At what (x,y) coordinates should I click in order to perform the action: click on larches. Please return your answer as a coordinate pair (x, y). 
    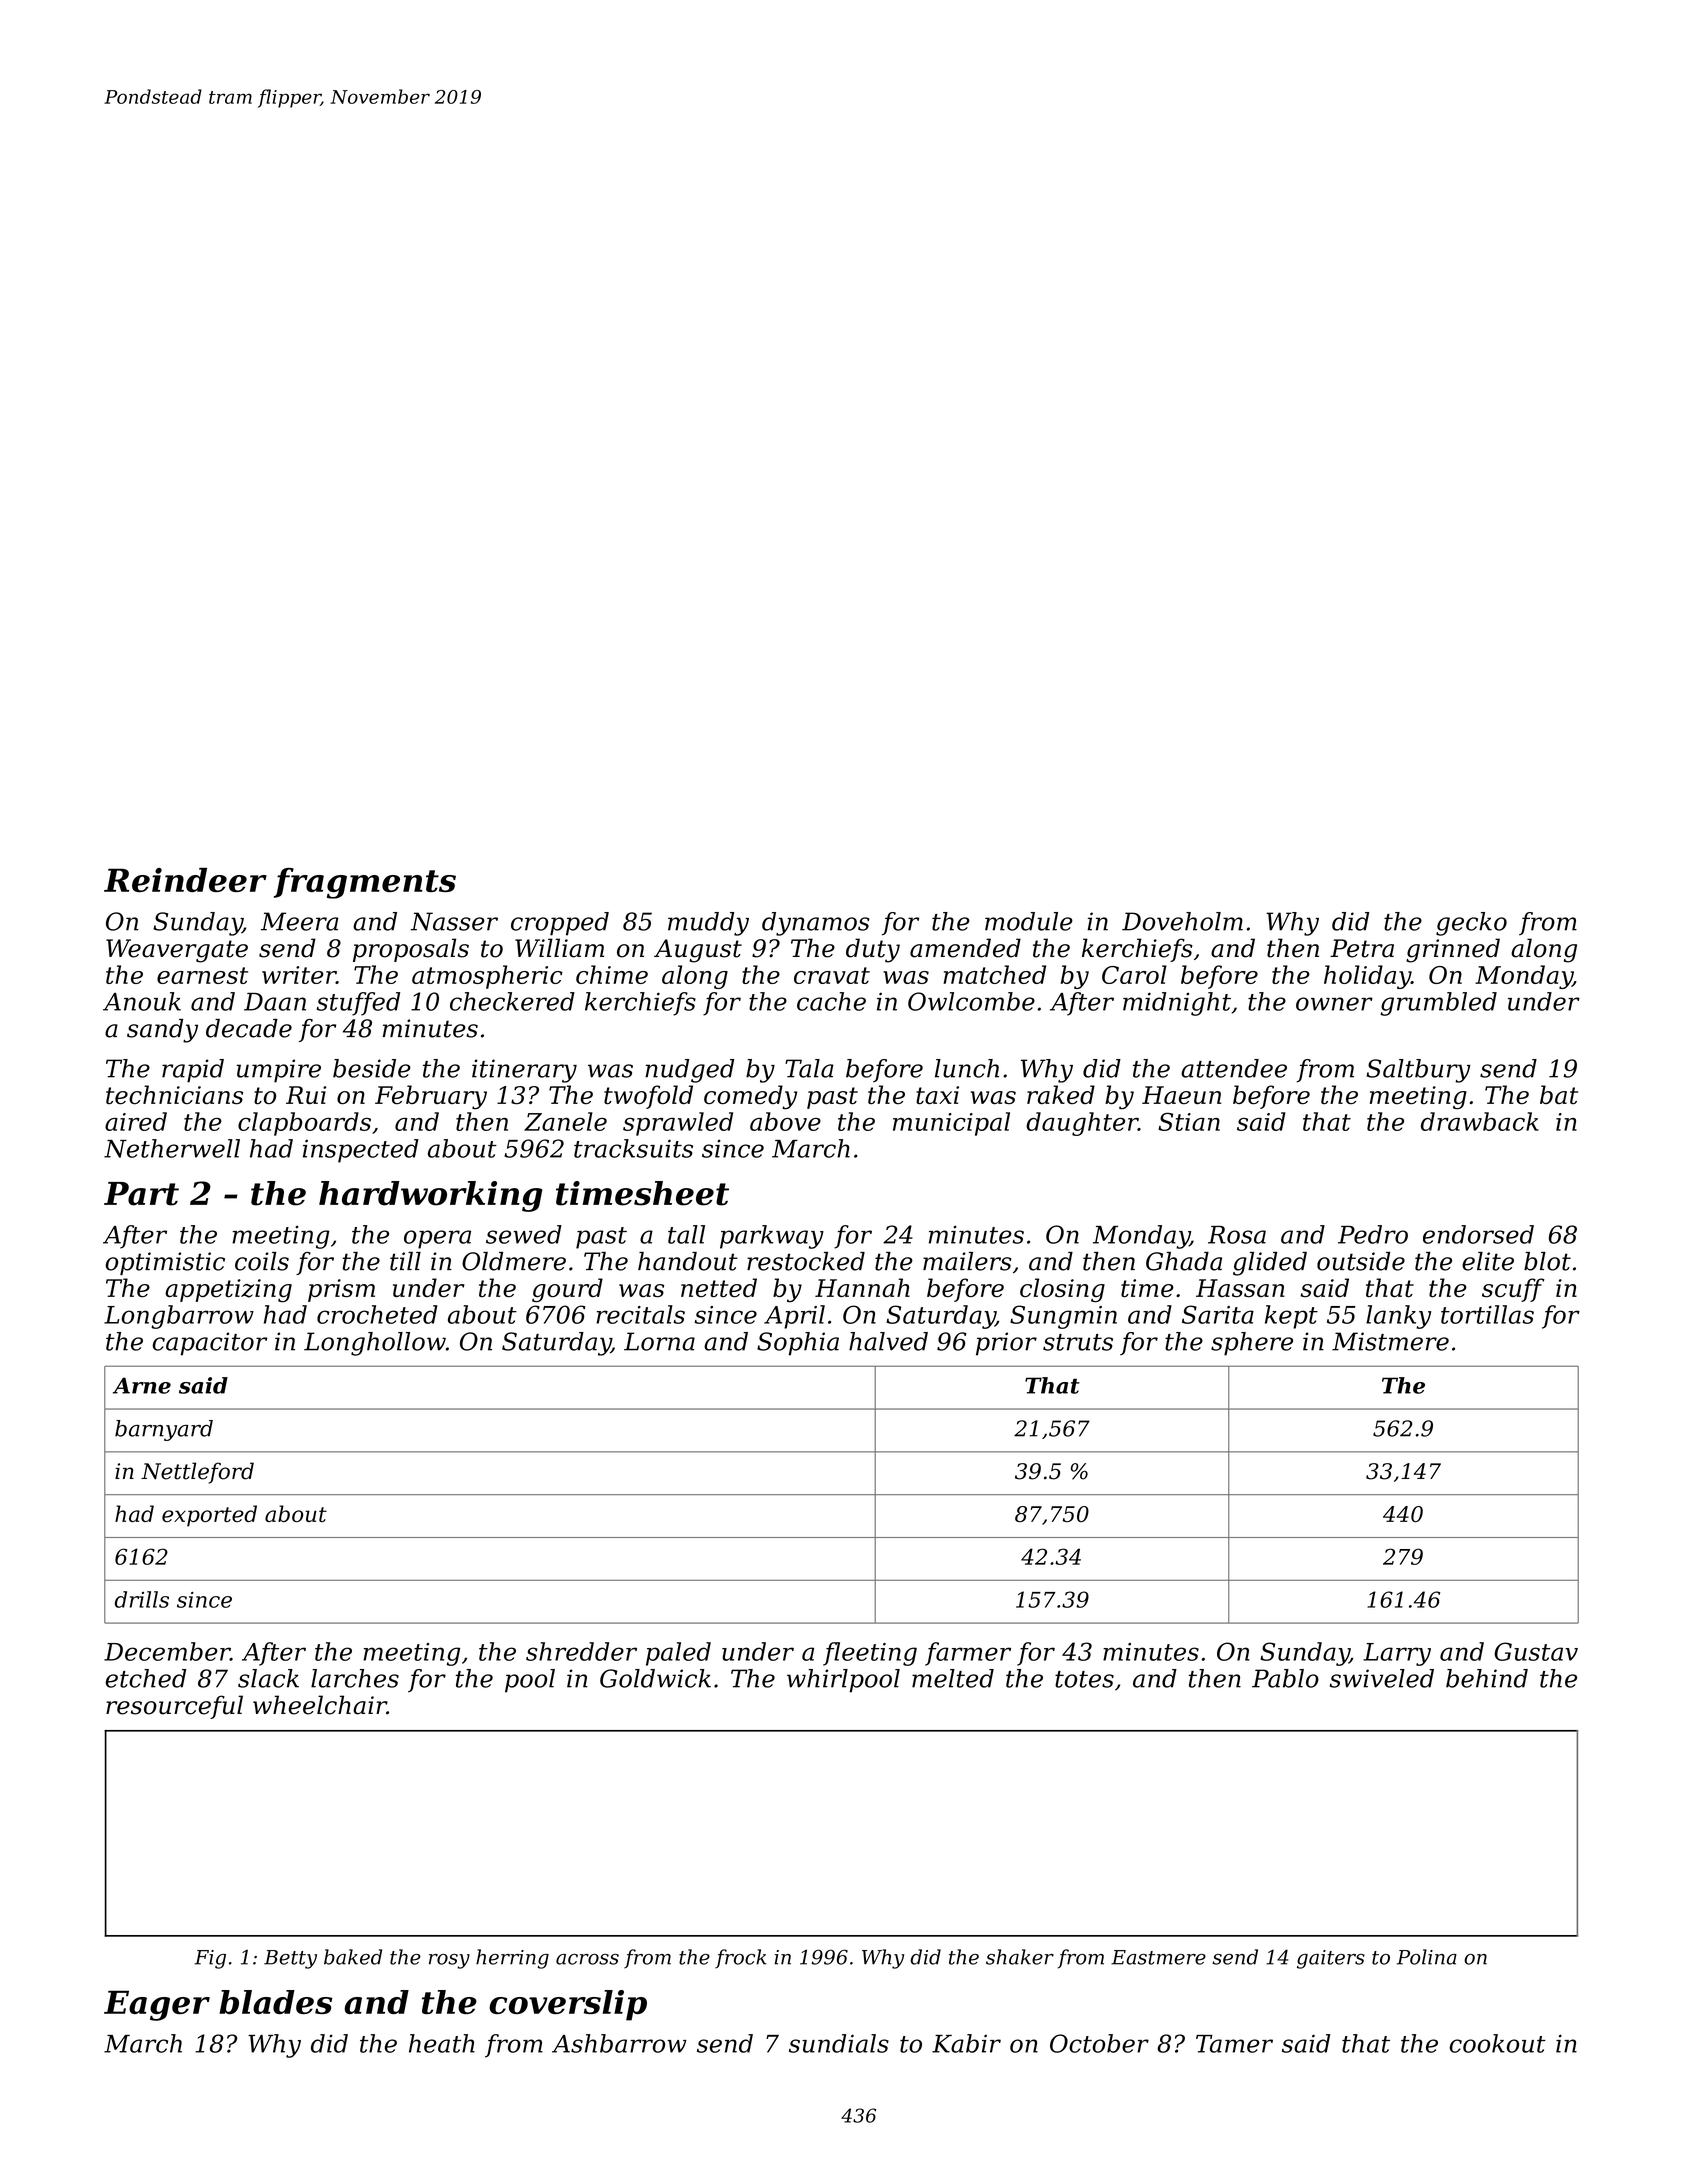
    Looking at the image, I should click on (355, 1678).
